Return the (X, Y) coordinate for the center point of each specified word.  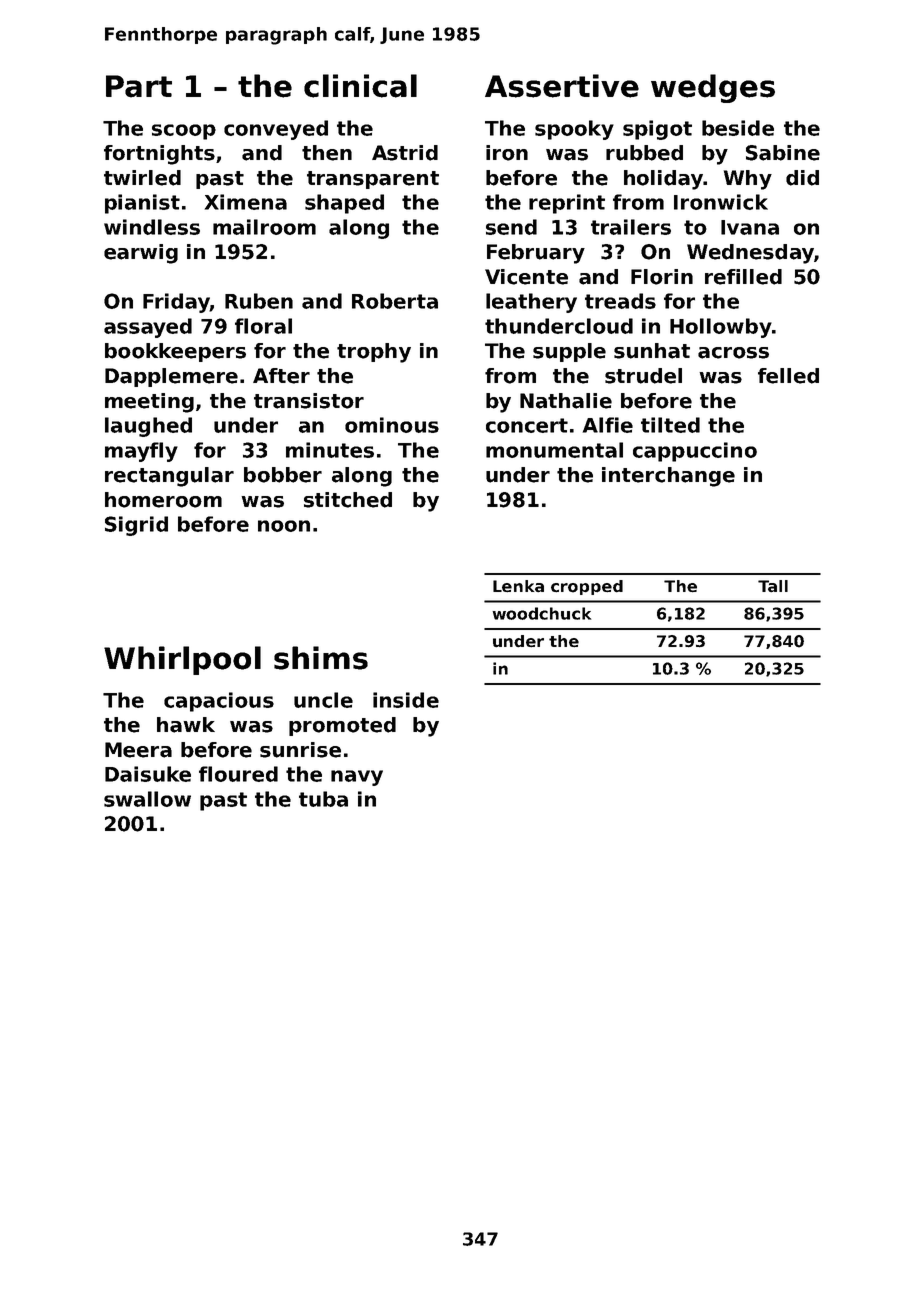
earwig (141, 254)
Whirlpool (182, 660)
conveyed (276, 130)
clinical (360, 86)
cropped (587, 587)
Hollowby (721, 328)
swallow (147, 799)
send (511, 227)
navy (357, 778)
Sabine (783, 153)
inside (406, 700)
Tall (773, 586)
